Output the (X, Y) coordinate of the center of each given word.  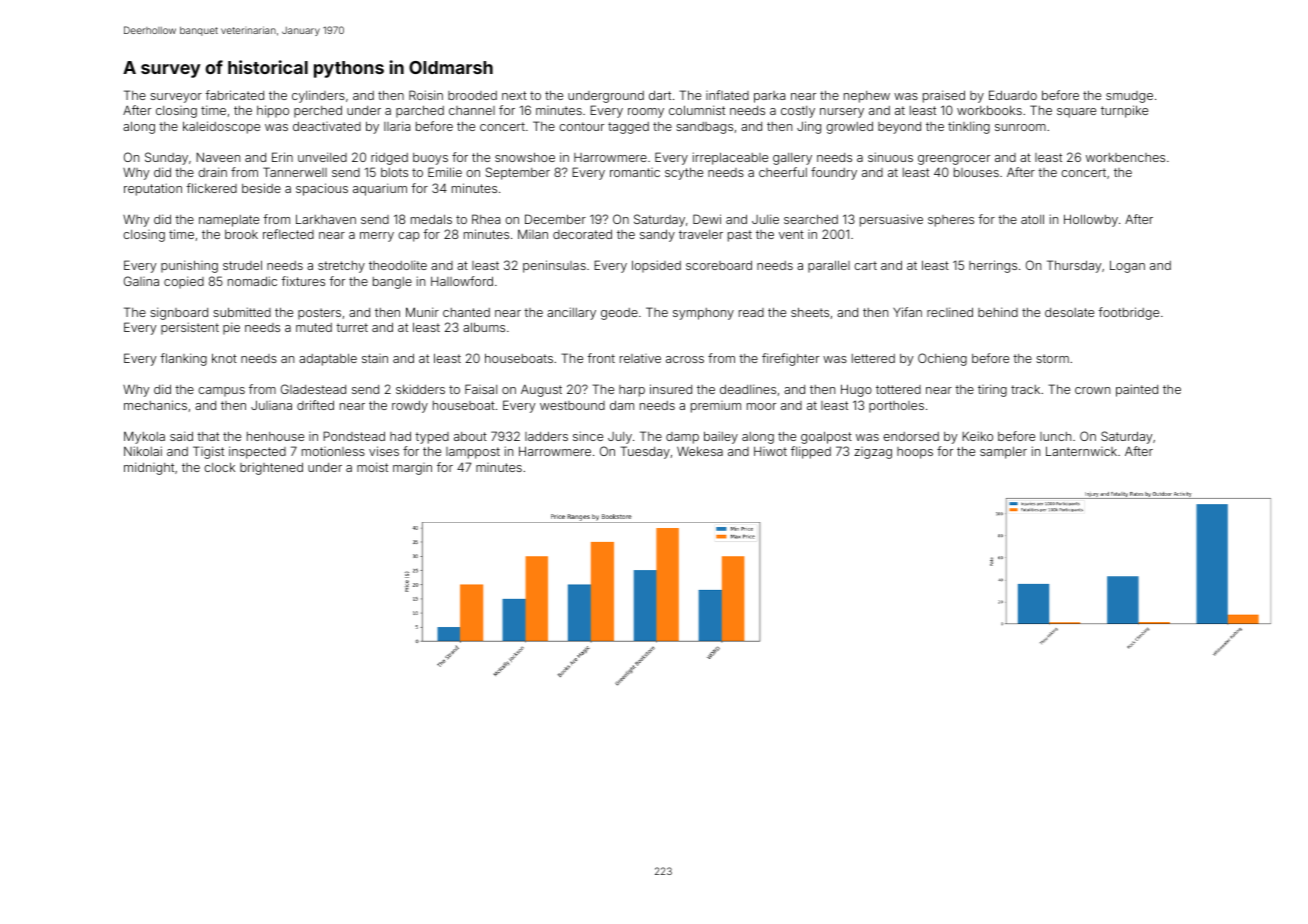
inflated (727, 95)
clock (219, 467)
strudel (242, 265)
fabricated (234, 95)
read (751, 312)
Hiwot (770, 451)
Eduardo (1013, 95)
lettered (873, 358)
